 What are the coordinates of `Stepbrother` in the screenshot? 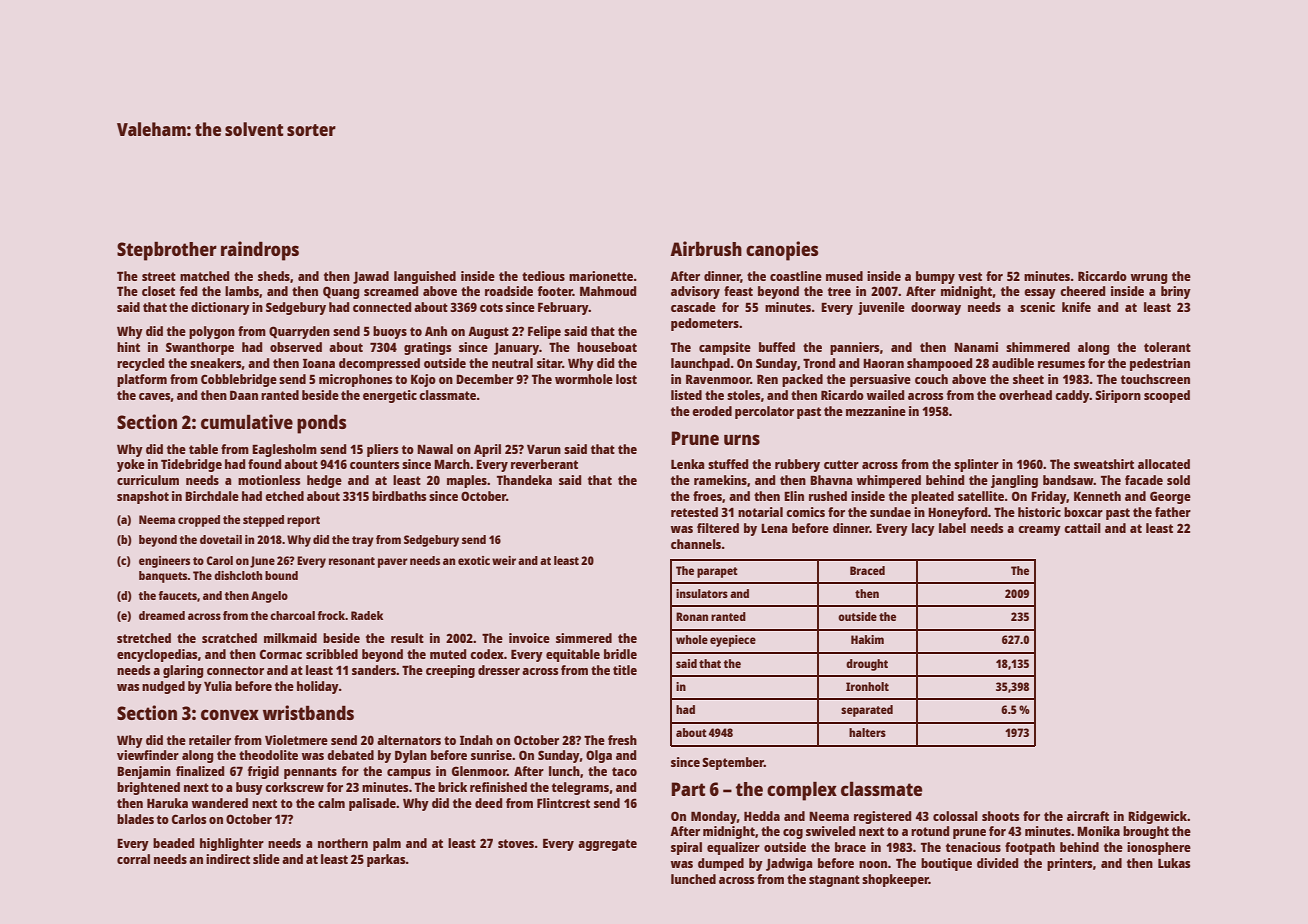 It's located at (167, 251).
